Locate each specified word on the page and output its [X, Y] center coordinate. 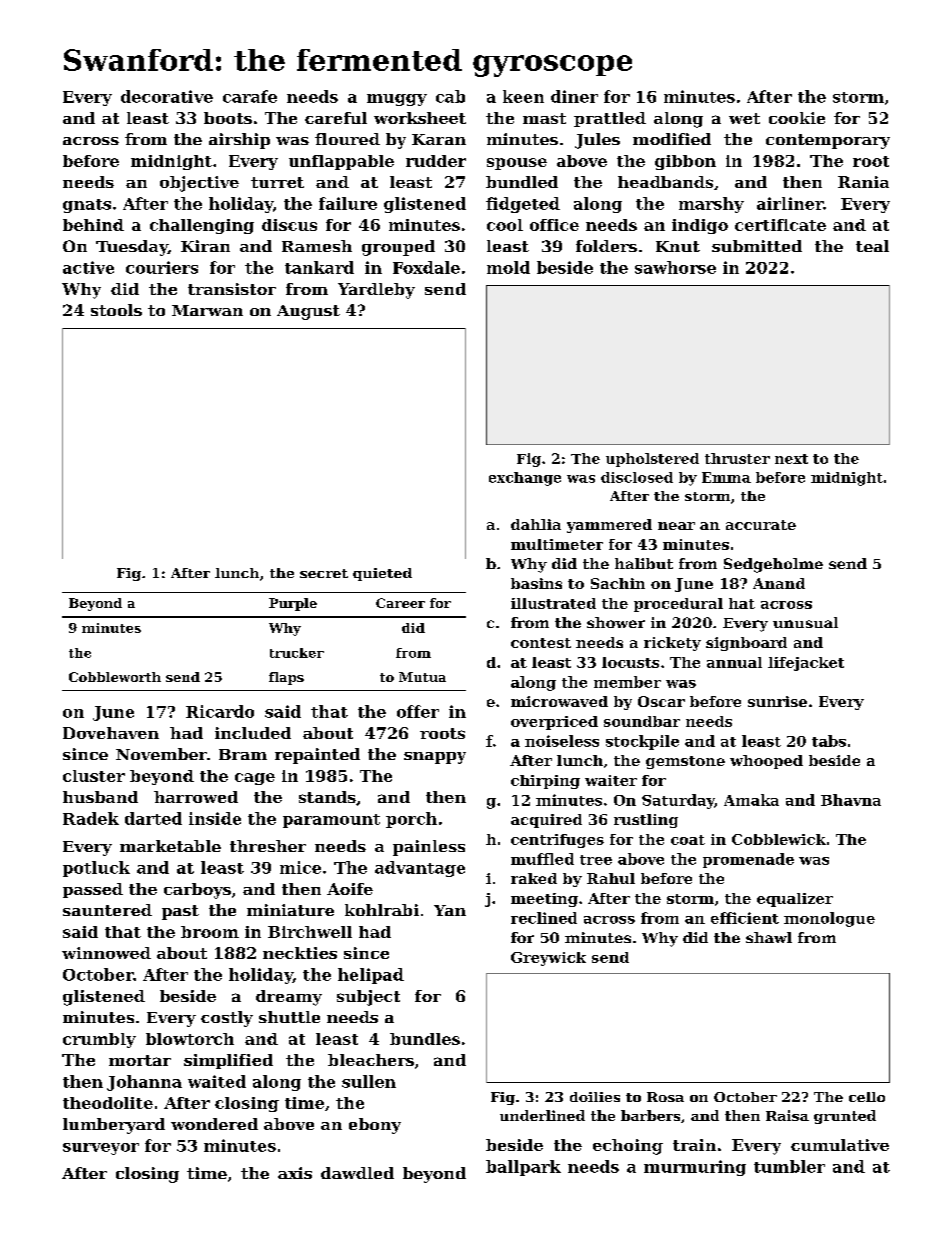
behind [93, 225]
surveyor [101, 1149]
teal [872, 246]
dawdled [357, 1173]
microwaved [559, 701]
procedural [678, 605]
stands [327, 797]
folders [606, 246]
